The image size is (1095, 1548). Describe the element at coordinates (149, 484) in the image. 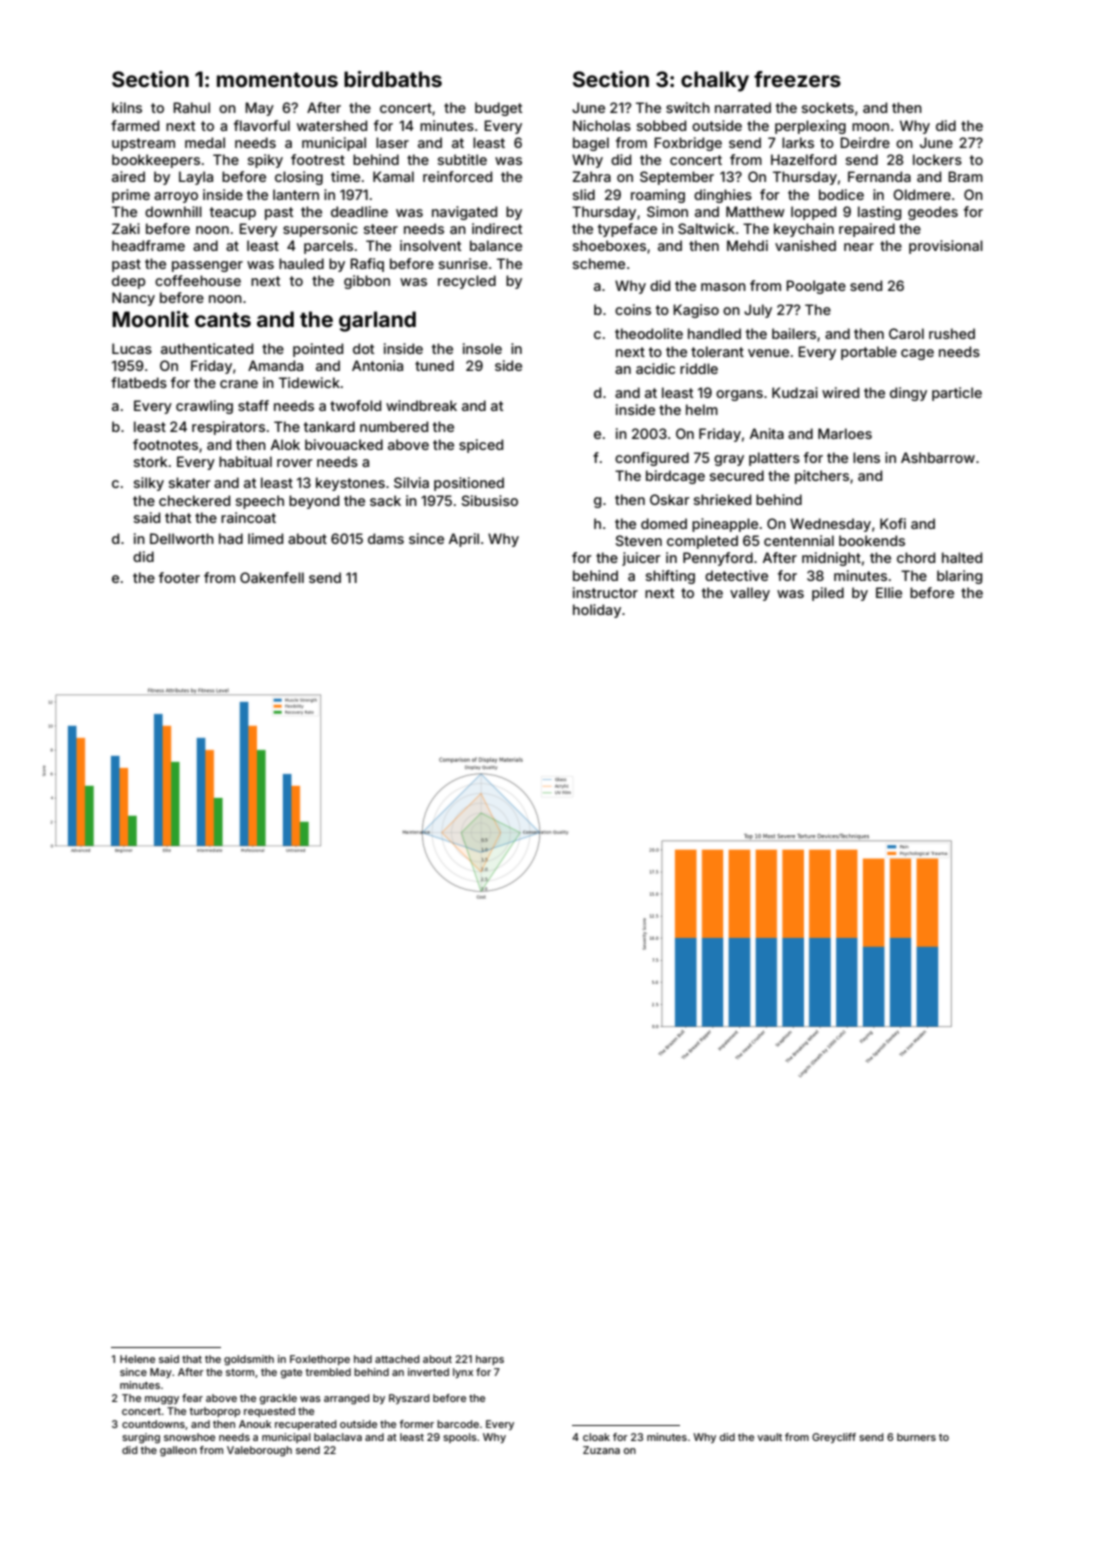

I see `silky` at that location.
